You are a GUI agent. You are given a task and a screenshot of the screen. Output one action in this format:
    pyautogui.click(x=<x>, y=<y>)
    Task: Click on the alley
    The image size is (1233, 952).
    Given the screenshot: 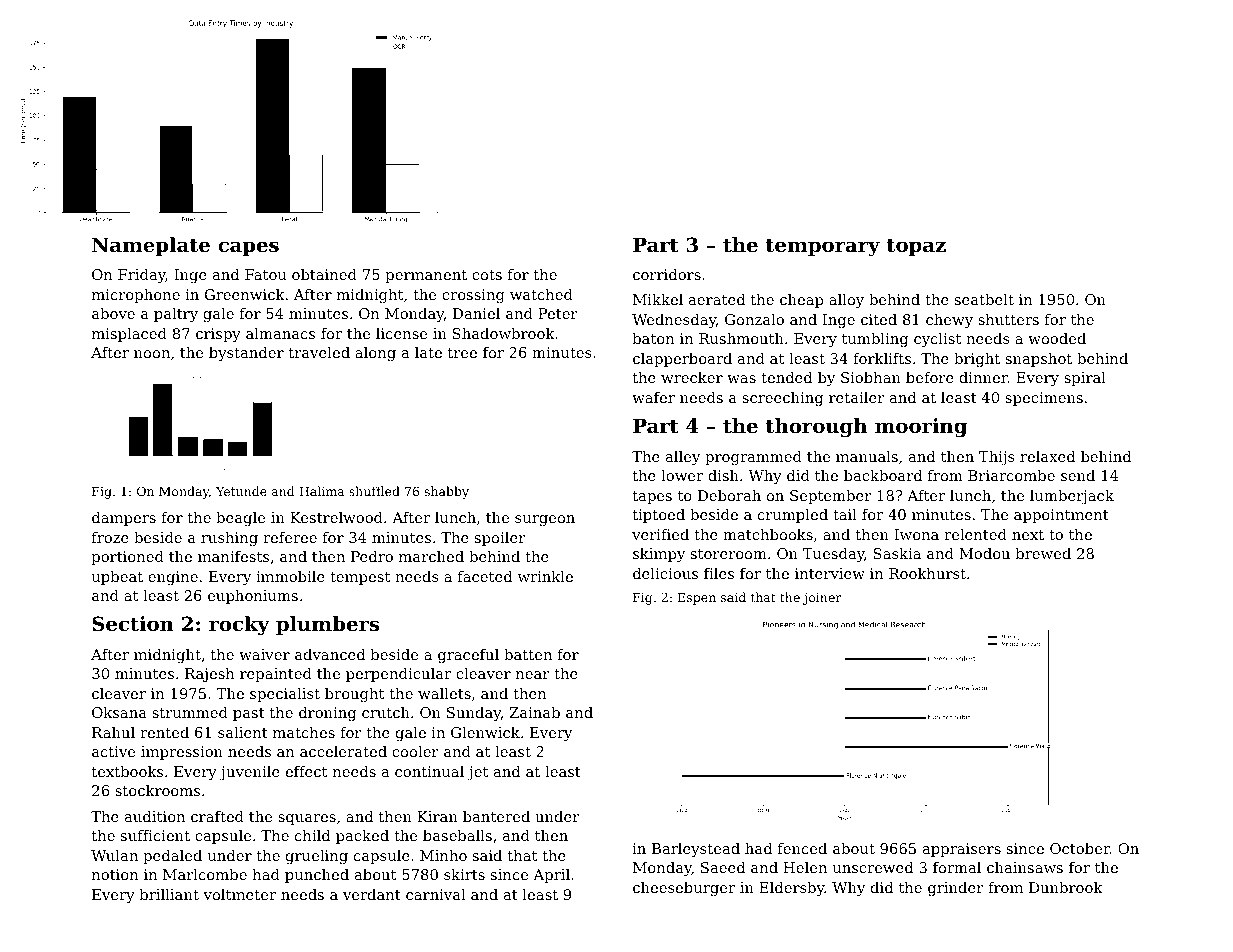 What is the action you would take?
    pyautogui.click(x=683, y=458)
